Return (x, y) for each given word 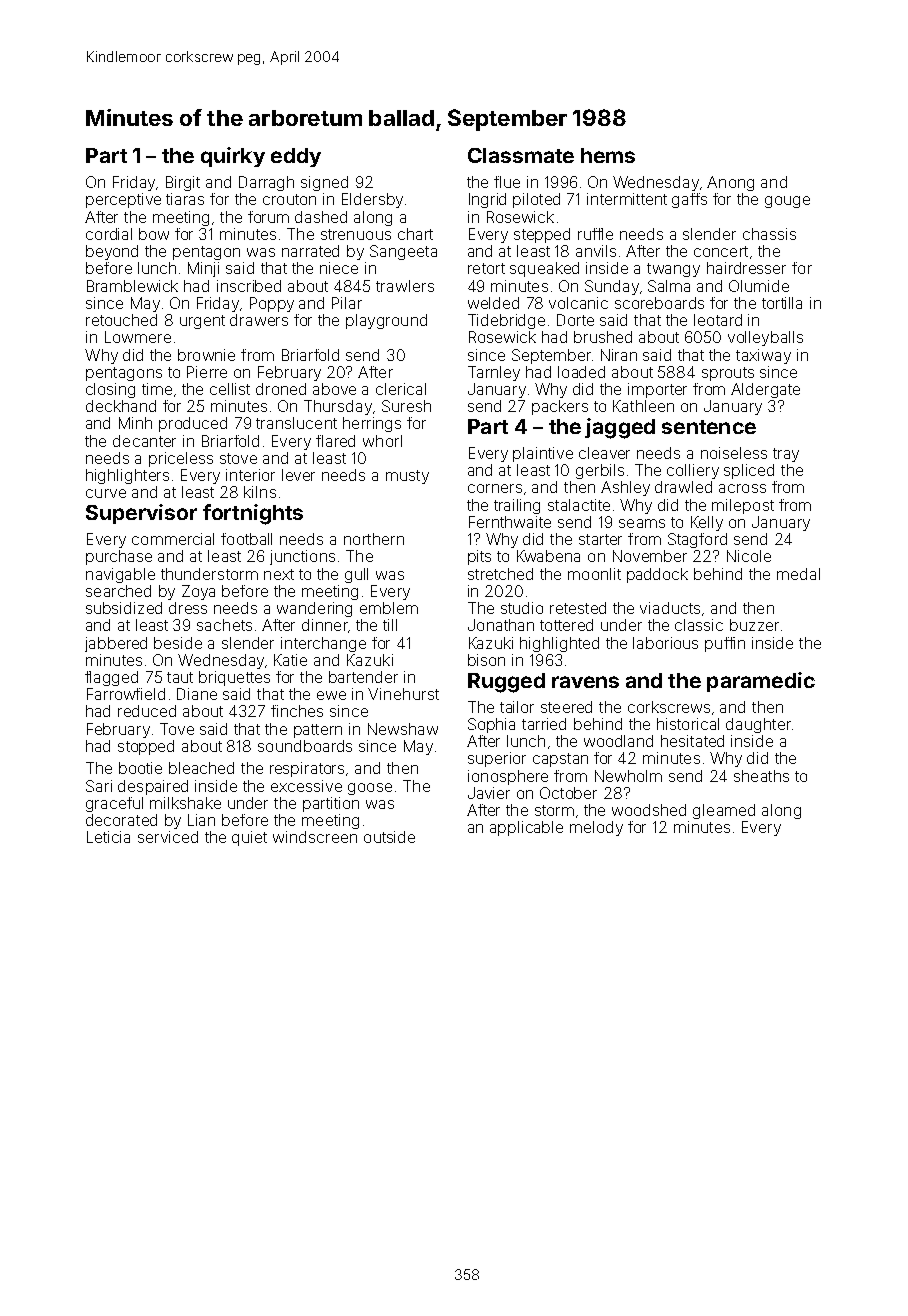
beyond (112, 252)
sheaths (761, 776)
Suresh (406, 406)
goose (370, 789)
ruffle (595, 234)
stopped (146, 747)
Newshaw (403, 729)
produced (193, 424)
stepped (542, 235)
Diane (197, 694)
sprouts (728, 374)
